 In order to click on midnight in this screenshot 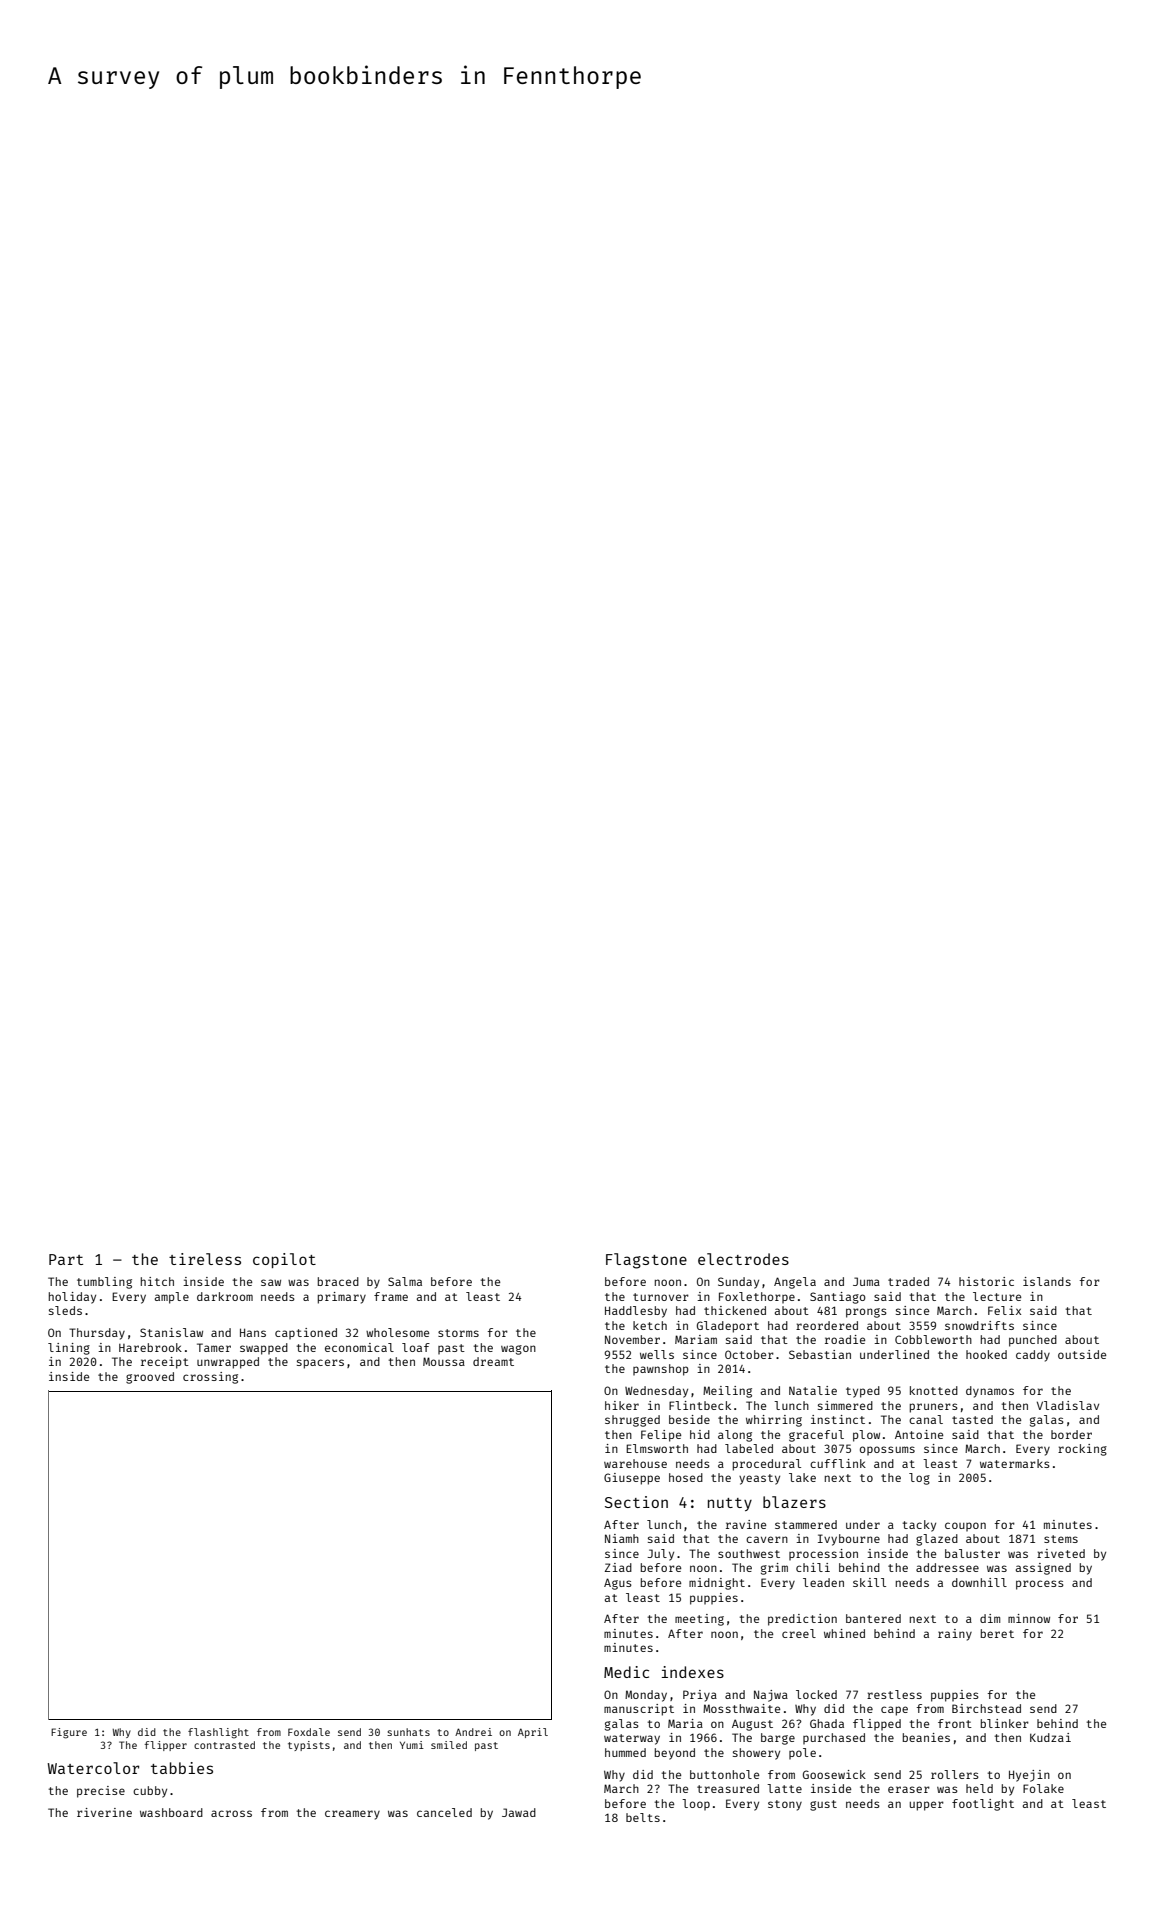, I will do `click(717, 1584)`.
